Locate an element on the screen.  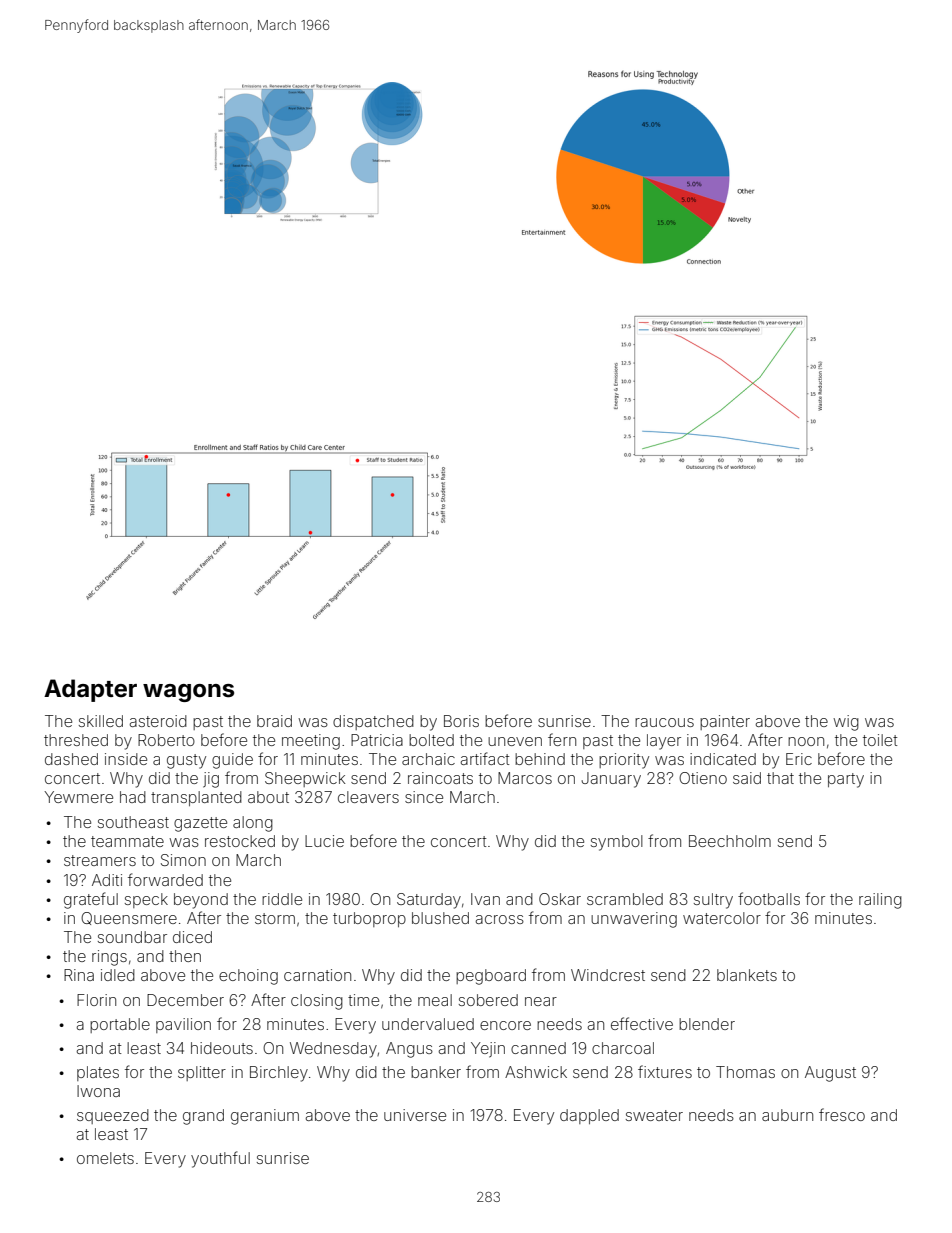
universe is located at coordinates (415, 1115).
